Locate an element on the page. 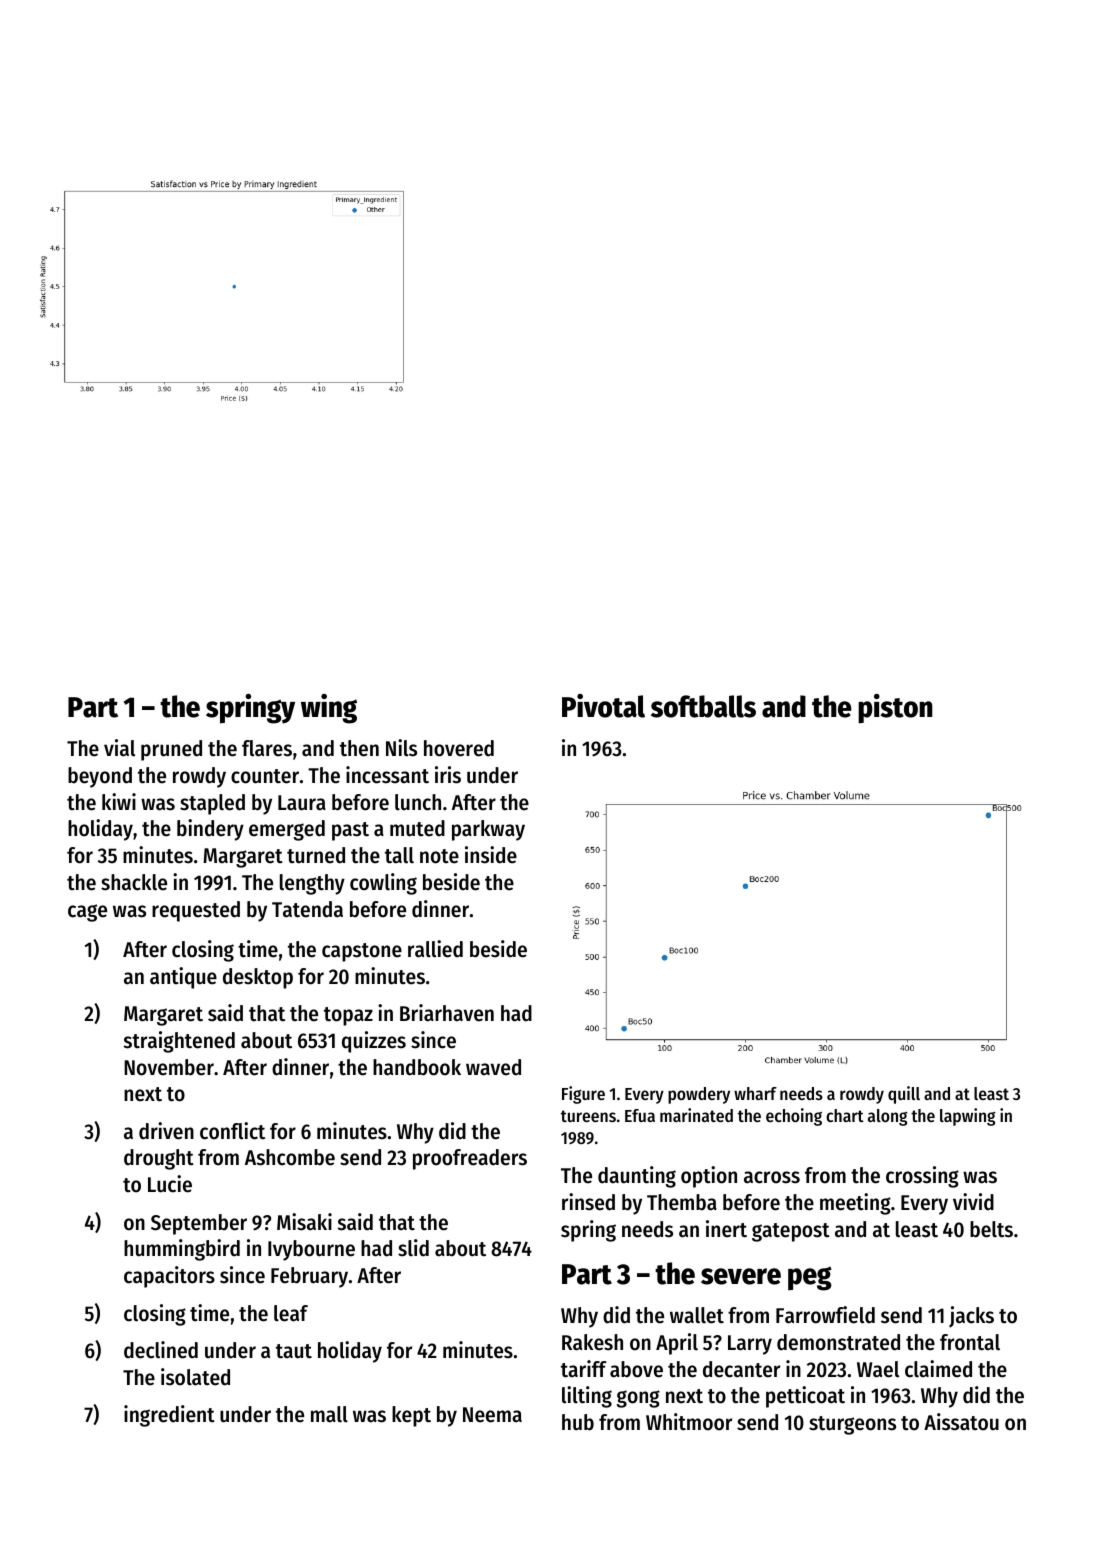  capacitors is located at coordinates (169, 1277).
